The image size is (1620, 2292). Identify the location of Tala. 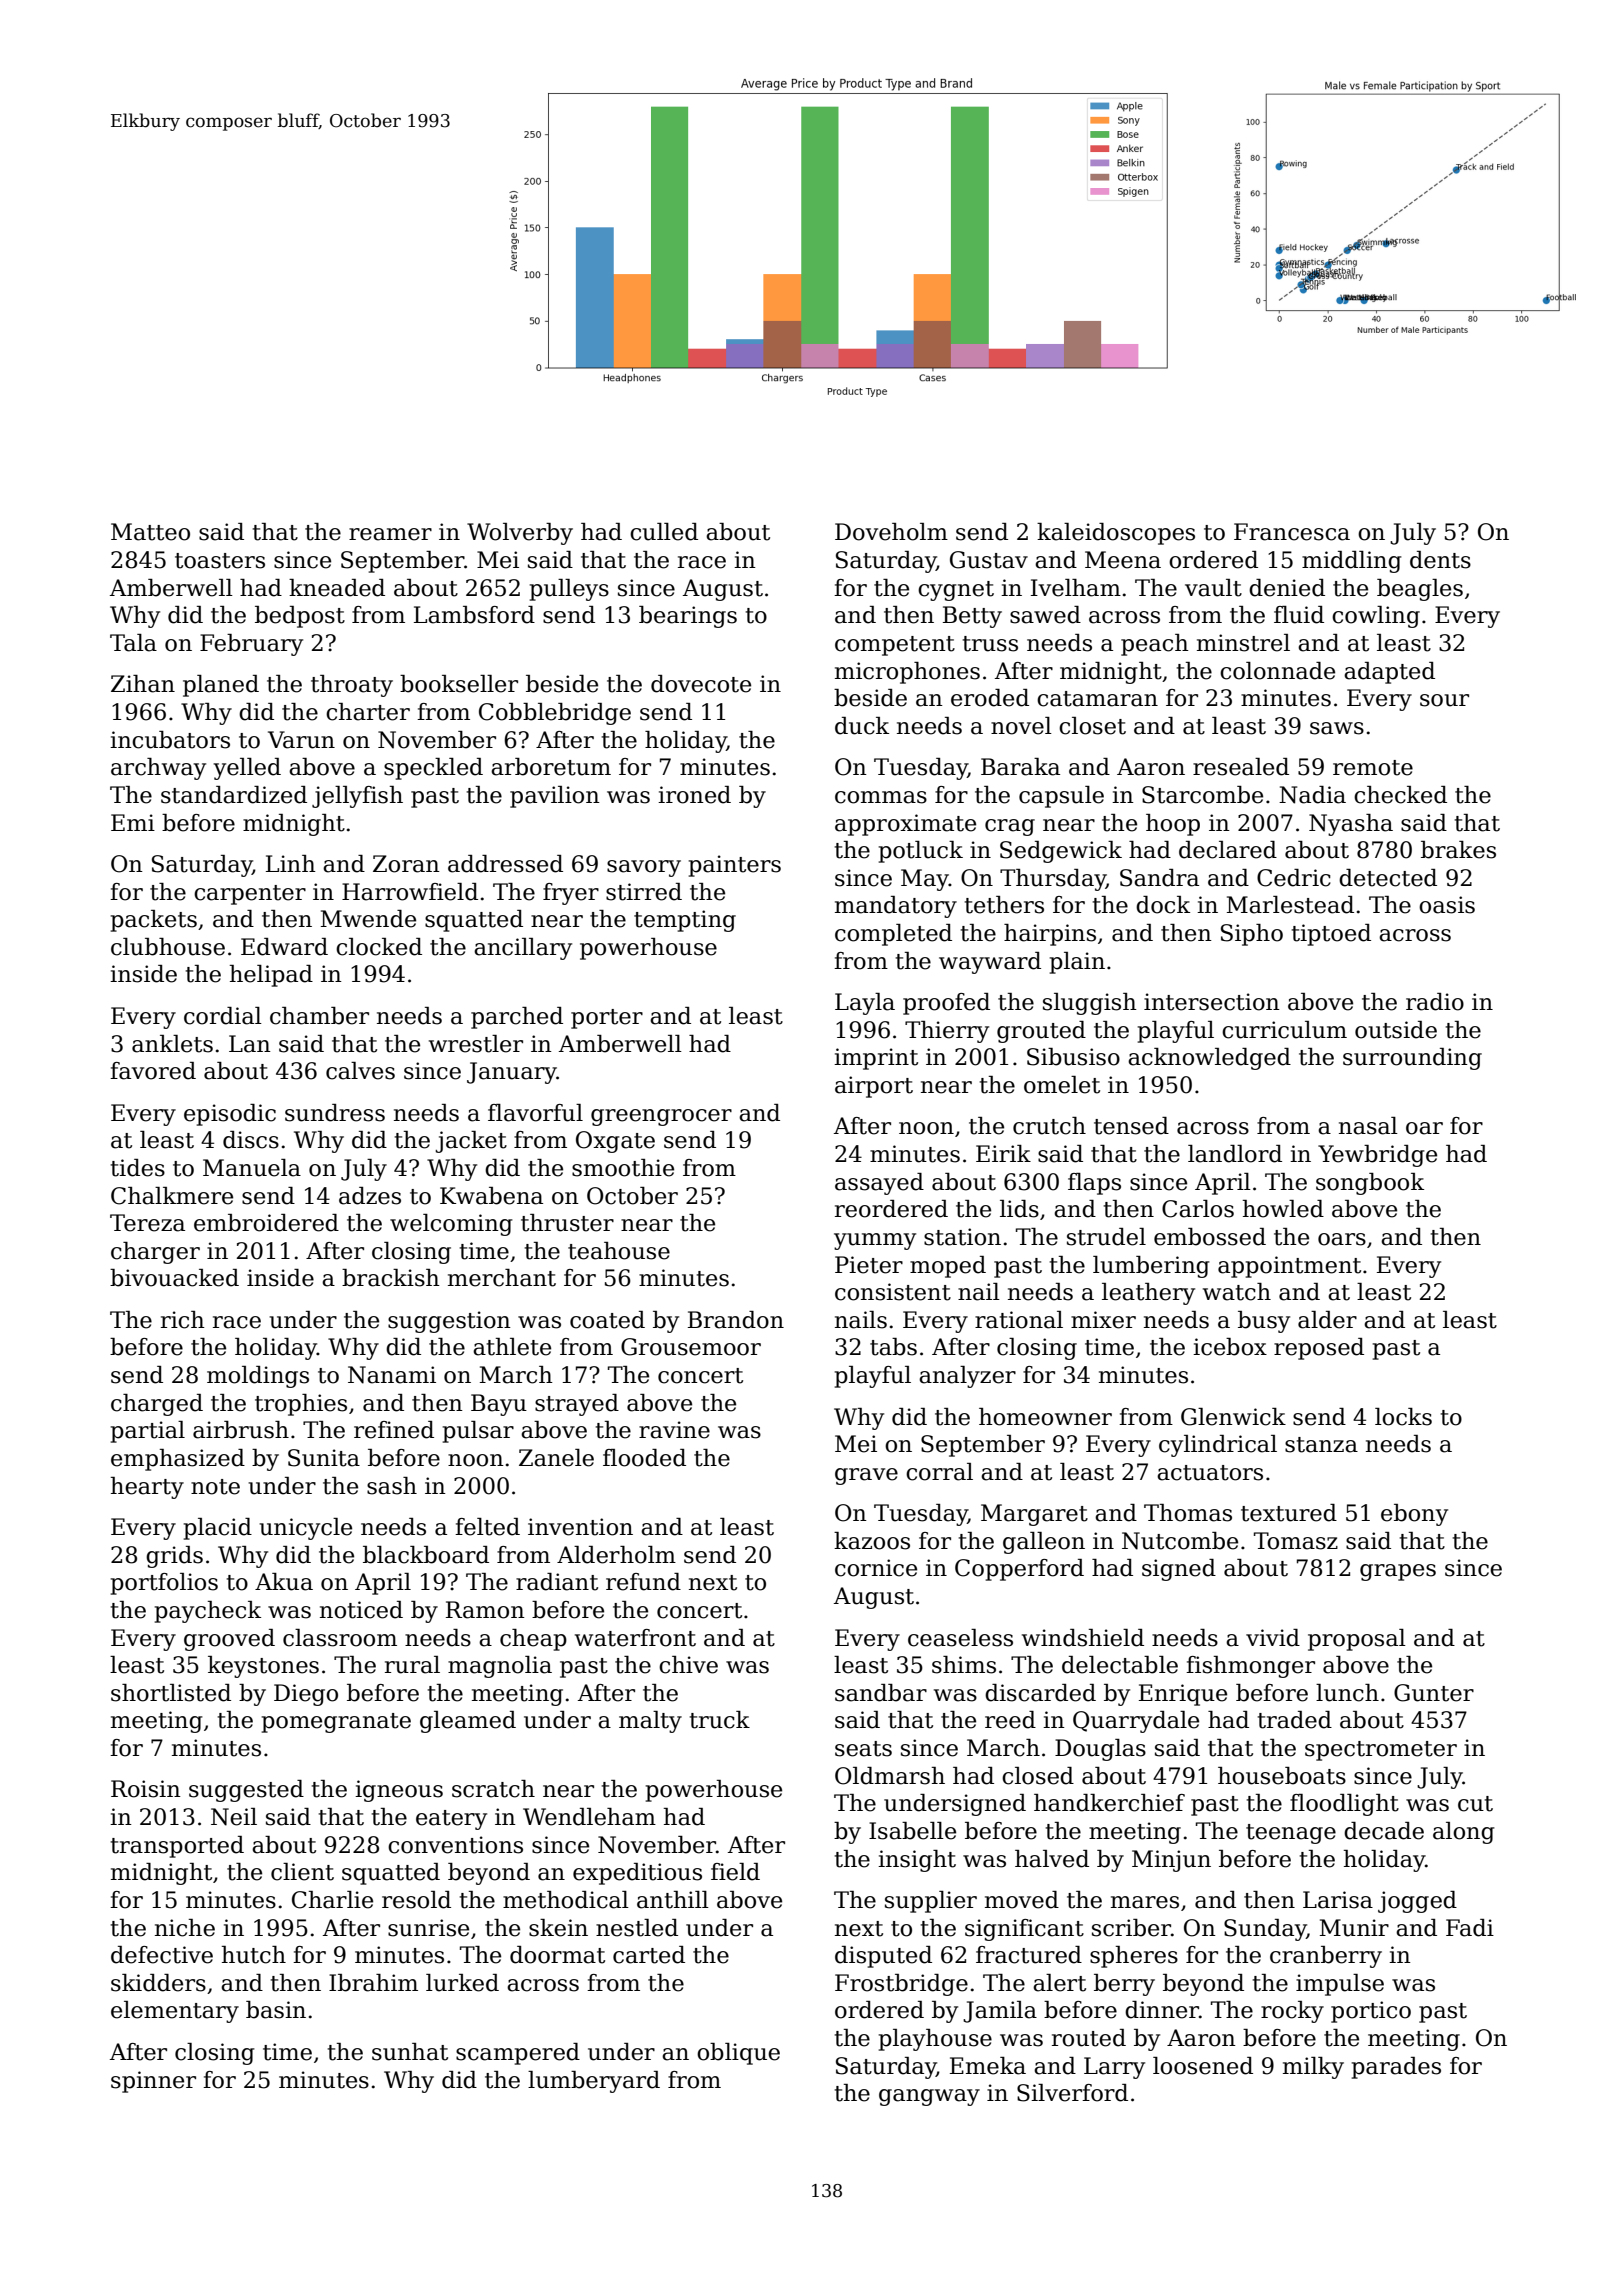
(133, 643).
